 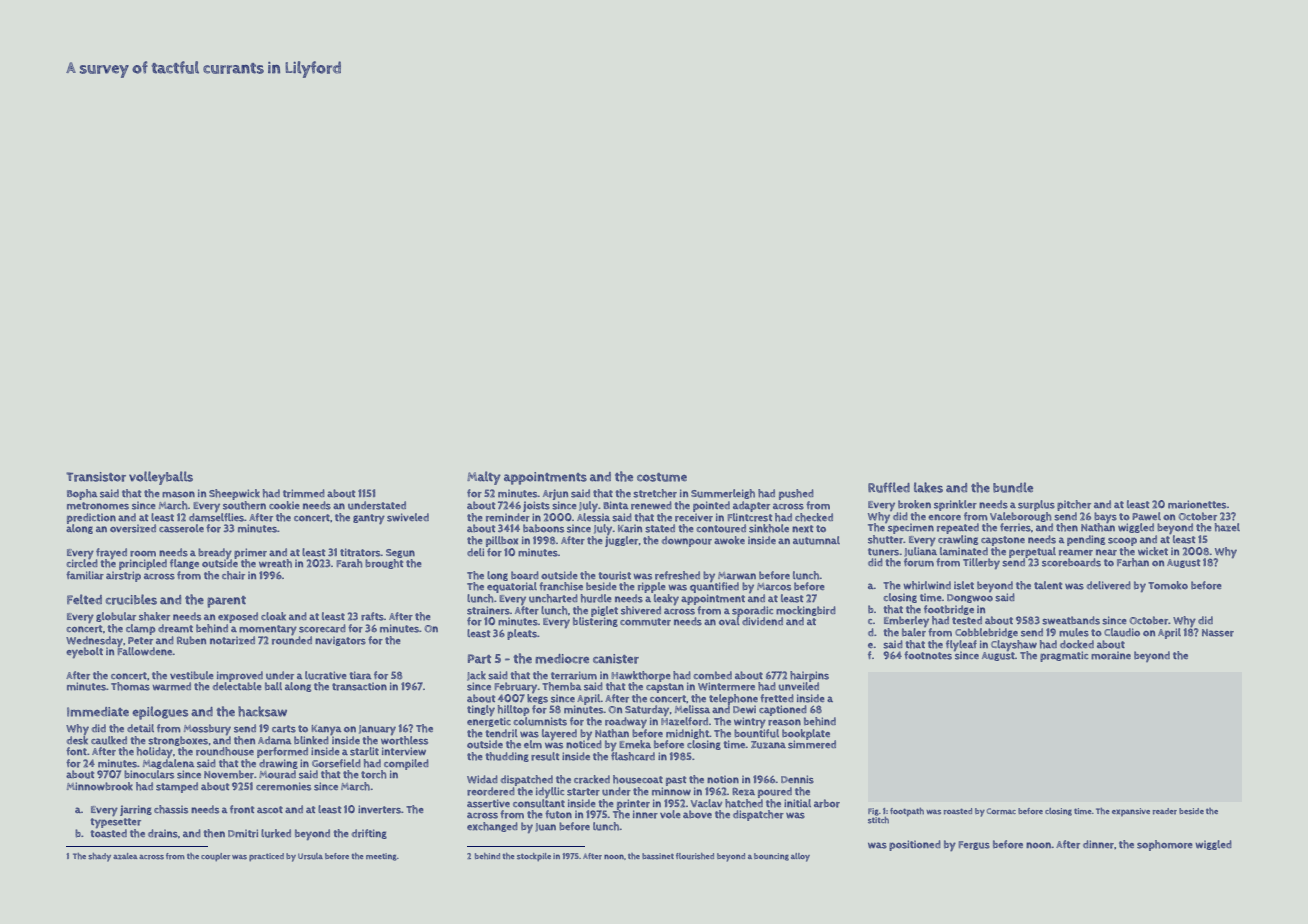 What do you see at coordinates (729, 540) in the screenshot?
I see `awoke` at bounding box center [729, 540].
